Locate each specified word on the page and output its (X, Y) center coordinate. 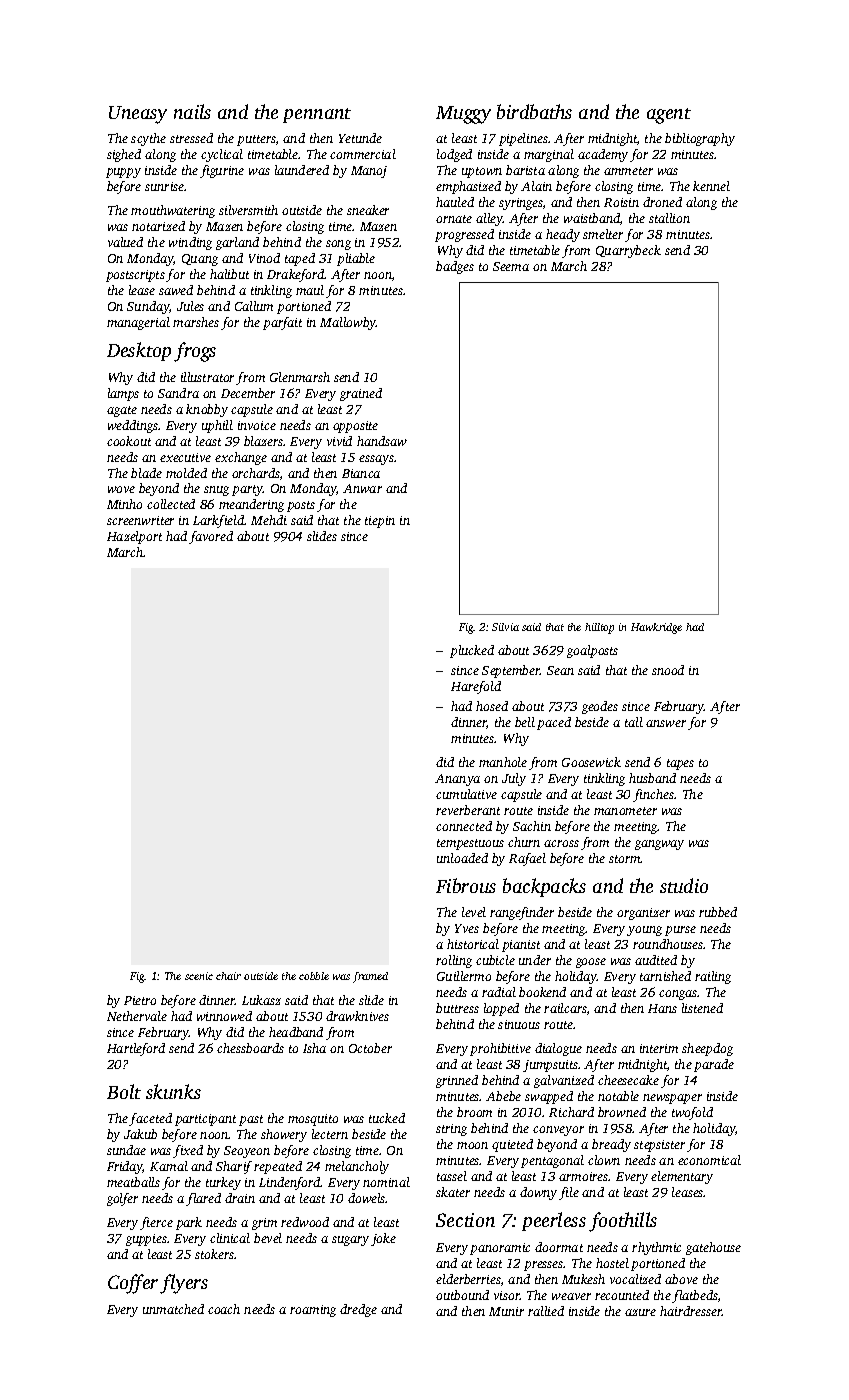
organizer (643, 914)
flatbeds (695, 1296)
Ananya (457, 780)
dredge (358, 1310)
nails (192, 111)
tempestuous (470, 844)
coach (224, 1309)
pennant (317, 115)
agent (669, 116)
